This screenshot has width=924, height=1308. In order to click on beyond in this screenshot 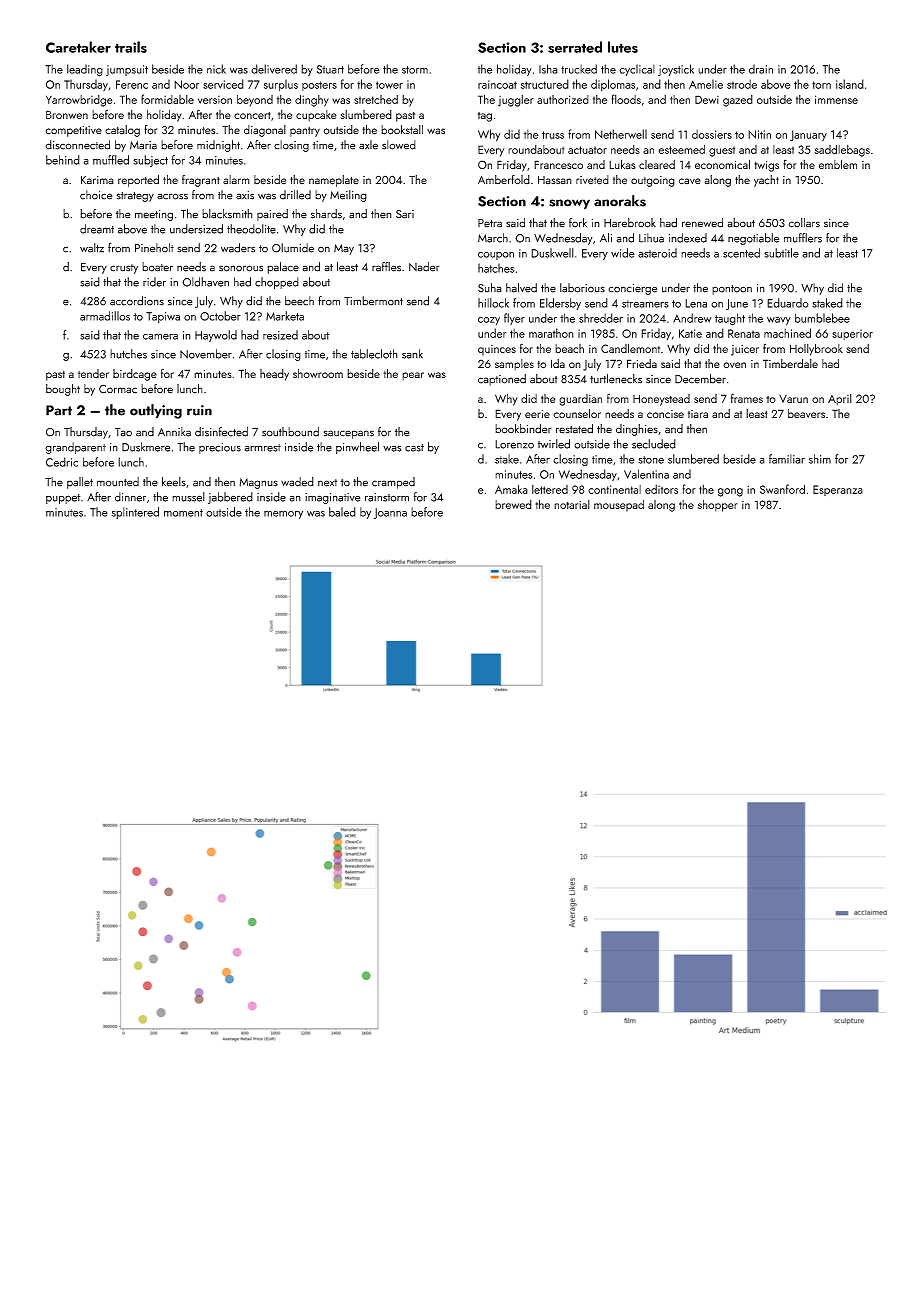, I will do `click(255, 101)`.
